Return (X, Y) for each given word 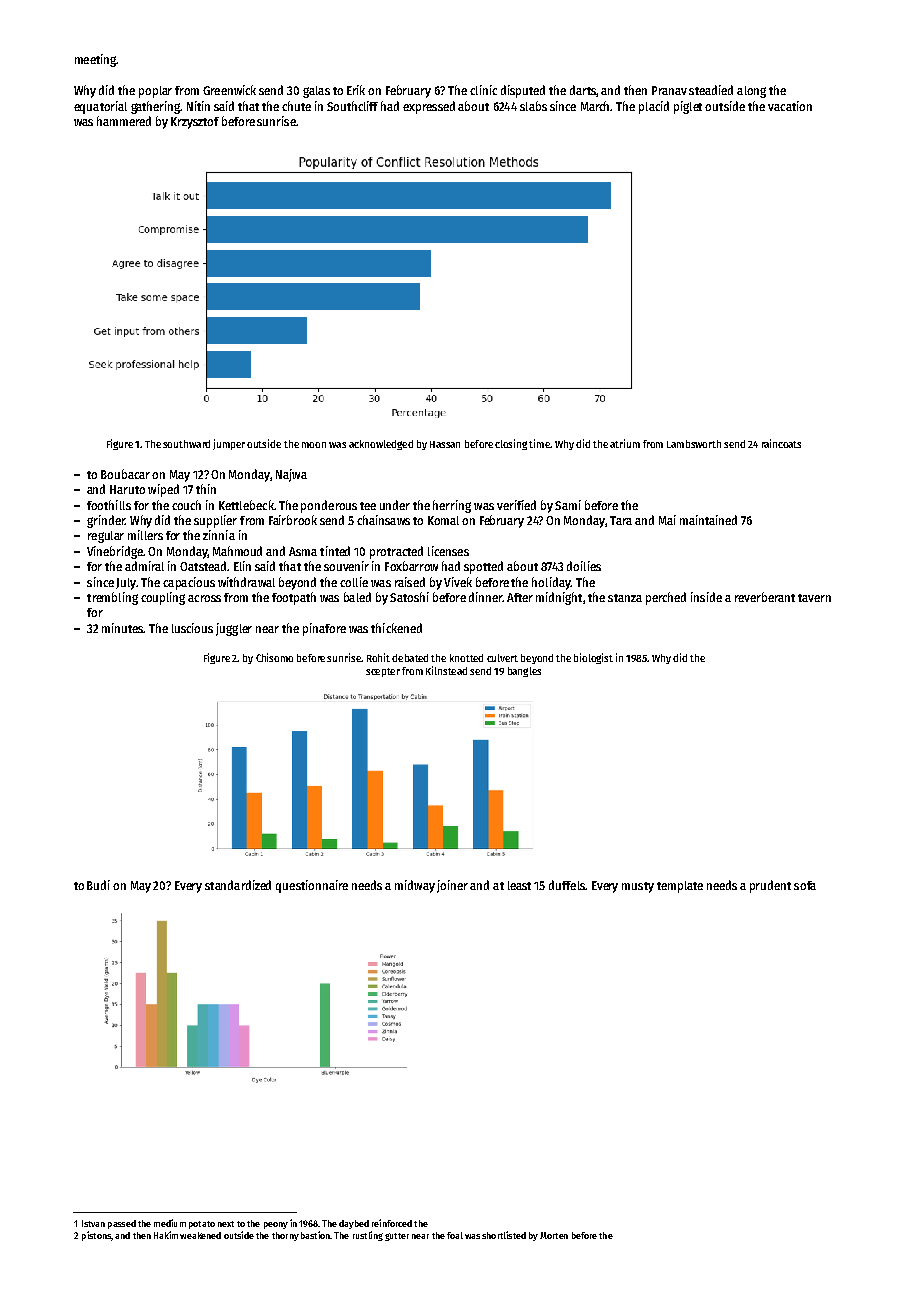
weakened (200, 1235)
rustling (368, 1236)
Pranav (669, 90)
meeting (96, 60)
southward (186, 444)
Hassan (445, 444)
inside (706, 597)
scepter (383, 672)
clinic (483, 90)
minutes (123, 628)
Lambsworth (694, 444)
